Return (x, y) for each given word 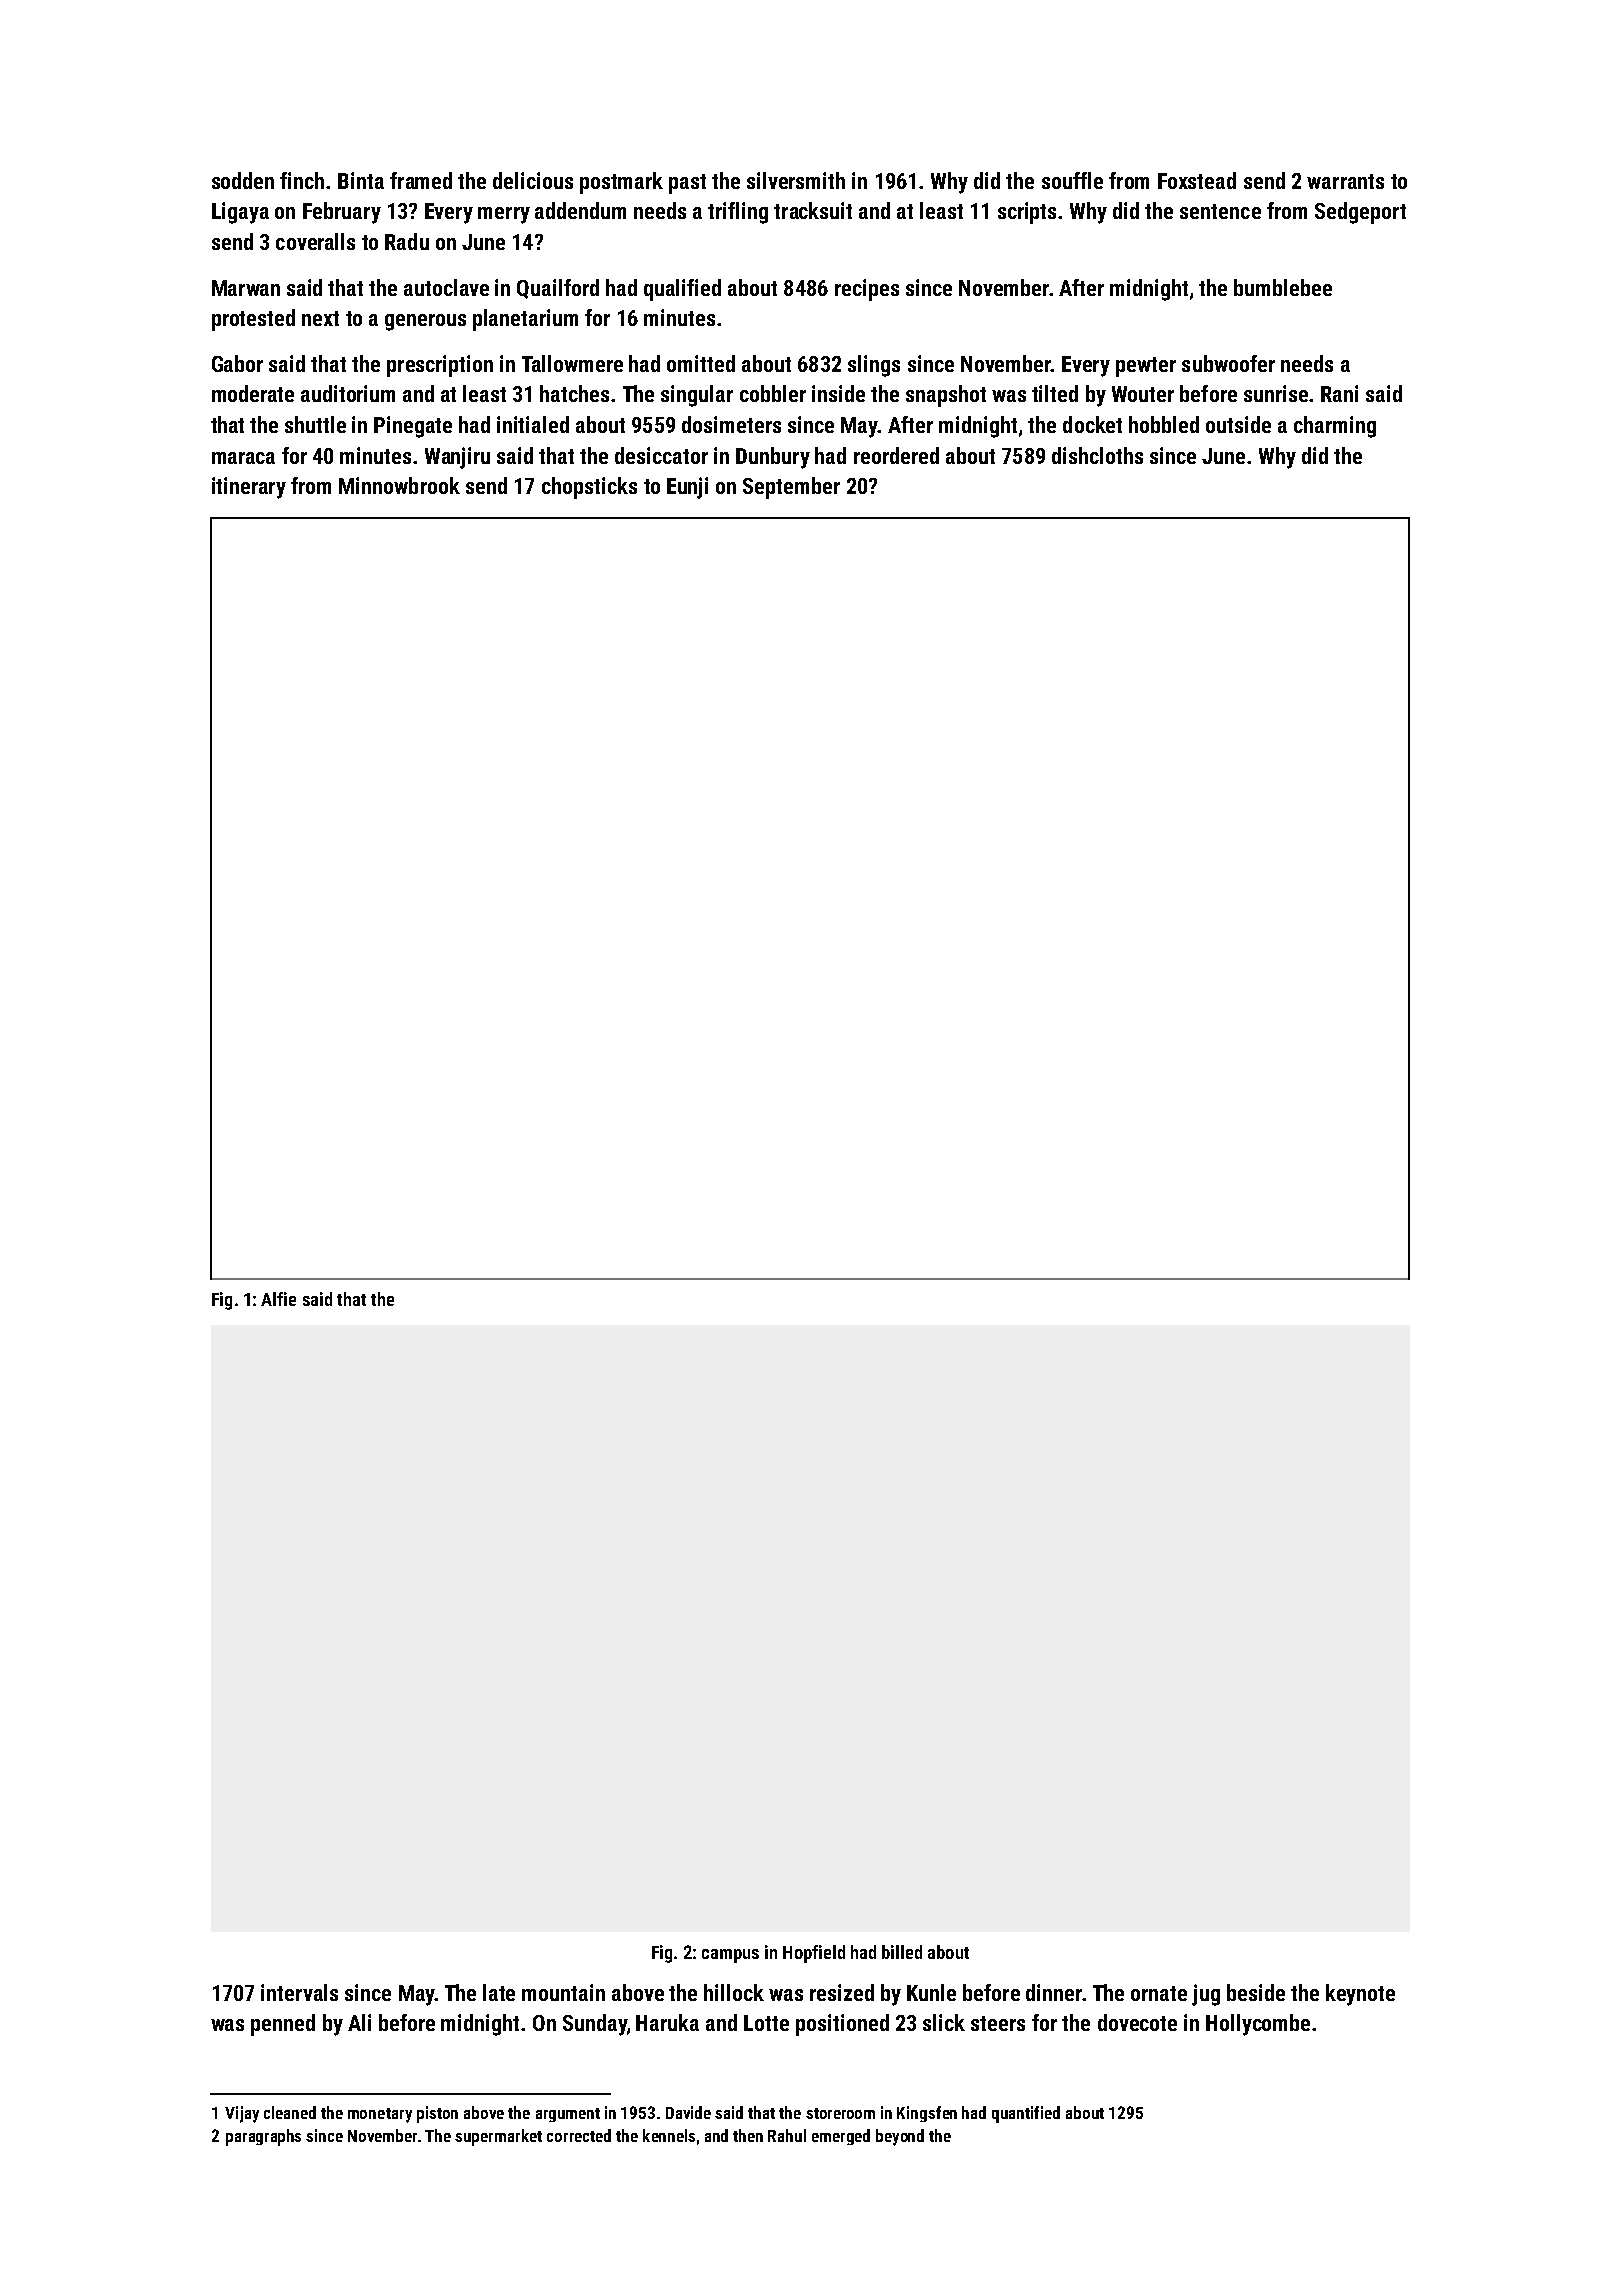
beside (1256, 1992)
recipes (867, 290)
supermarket (498, 2137)
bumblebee (1283, 287)
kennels (669, 2135)
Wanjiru (457, 458)
